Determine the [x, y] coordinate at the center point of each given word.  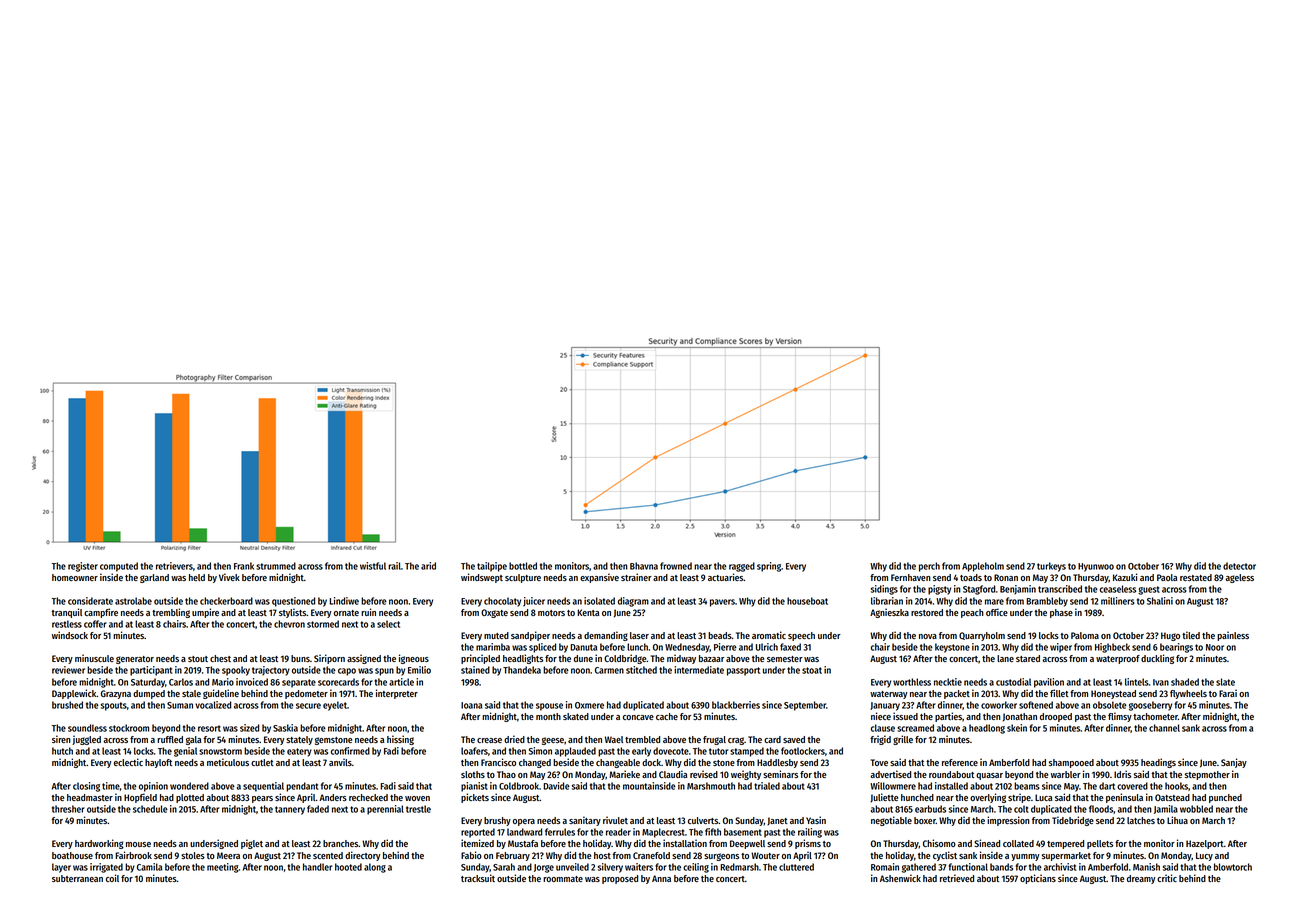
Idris [1122, 774]
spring [769, 567]
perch [929, 567]
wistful [373, 566]
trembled [642, 739]
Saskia [285, 728]
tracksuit [478, 878]
